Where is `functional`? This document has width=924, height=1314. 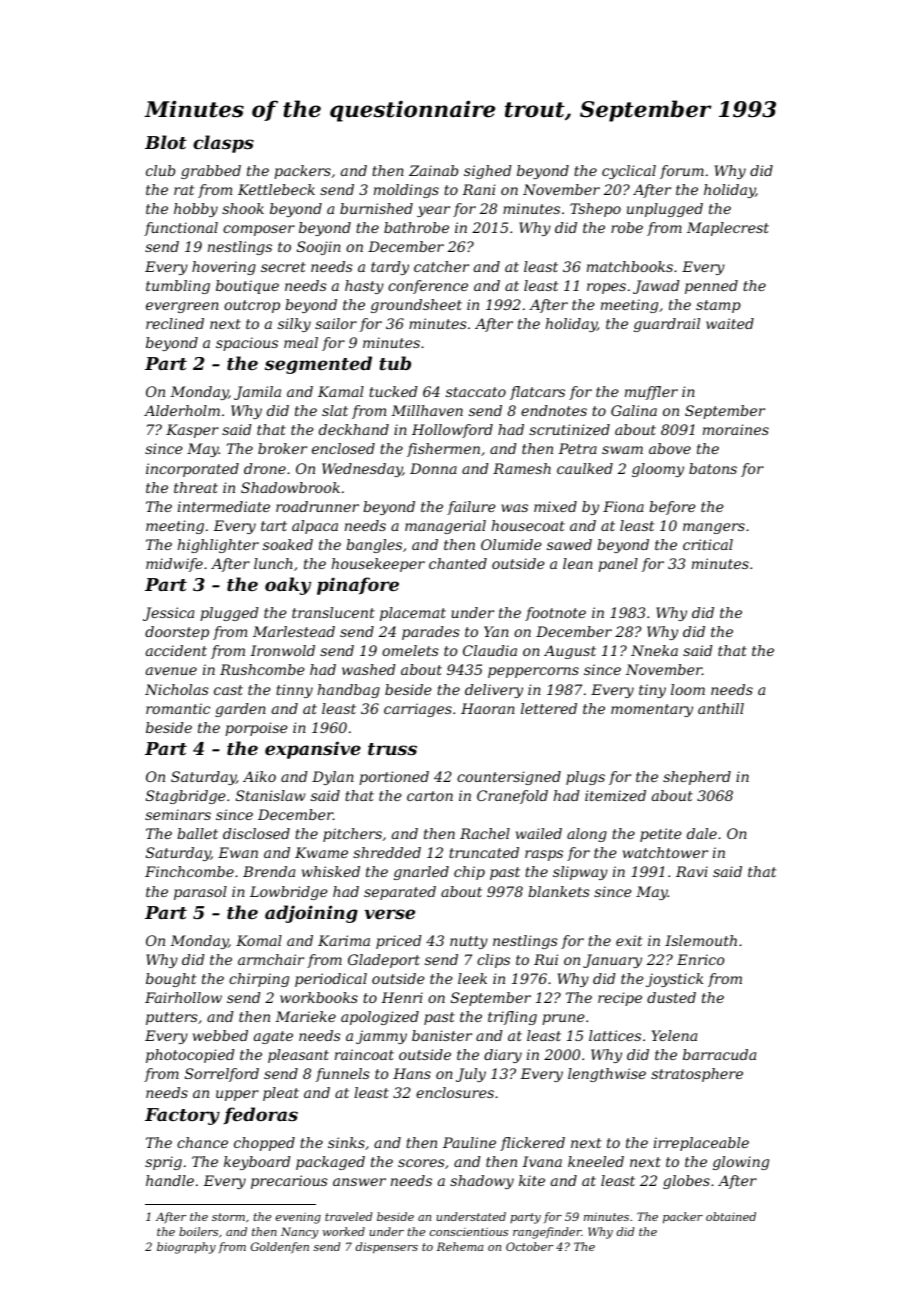 functional is located at coordinates (181, 229).
